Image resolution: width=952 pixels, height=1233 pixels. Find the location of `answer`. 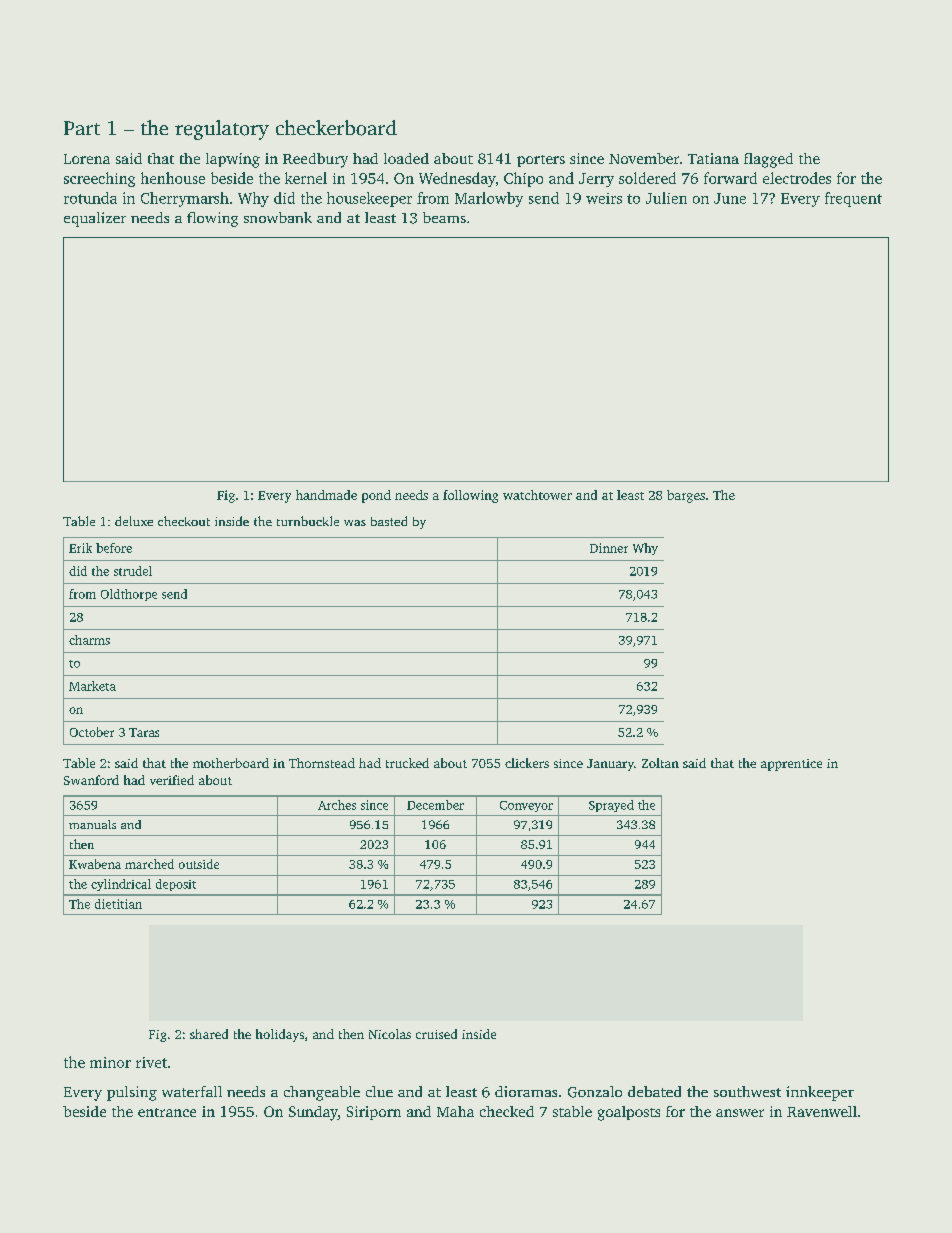

answer is located at coordinates (740, 1113).
